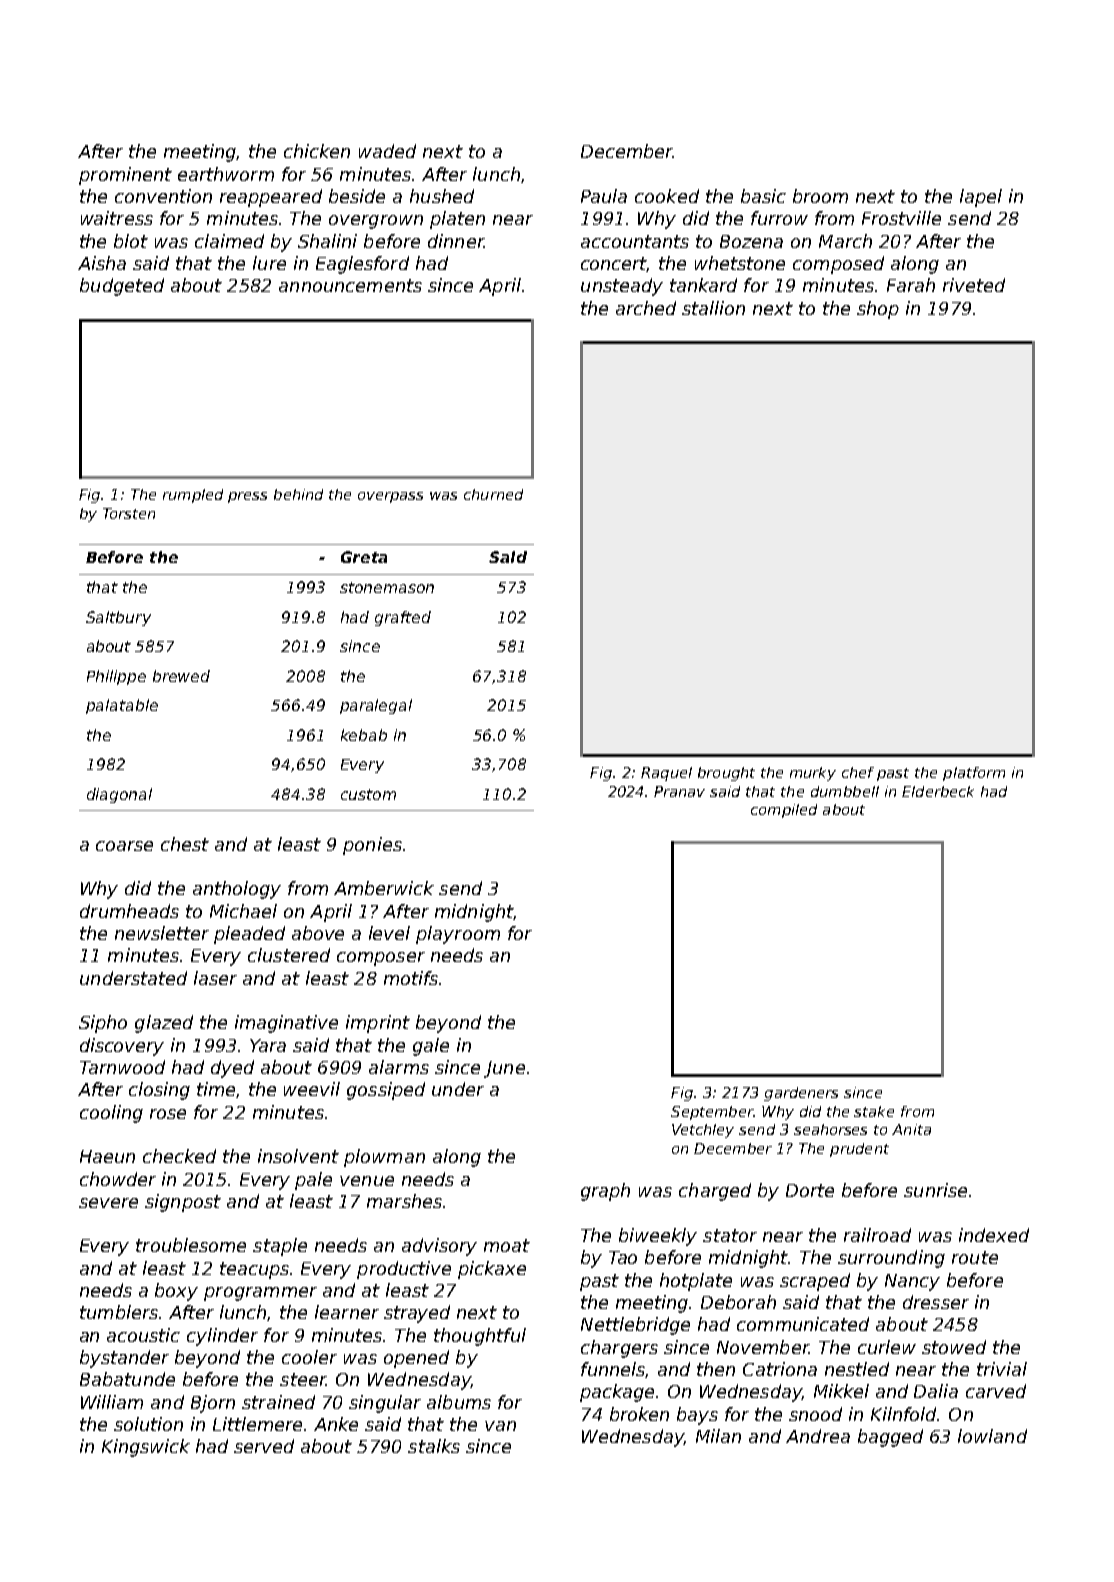  Describe the element at coordinates (492, 1270) in the page. I see `pickaxe` at that location.
